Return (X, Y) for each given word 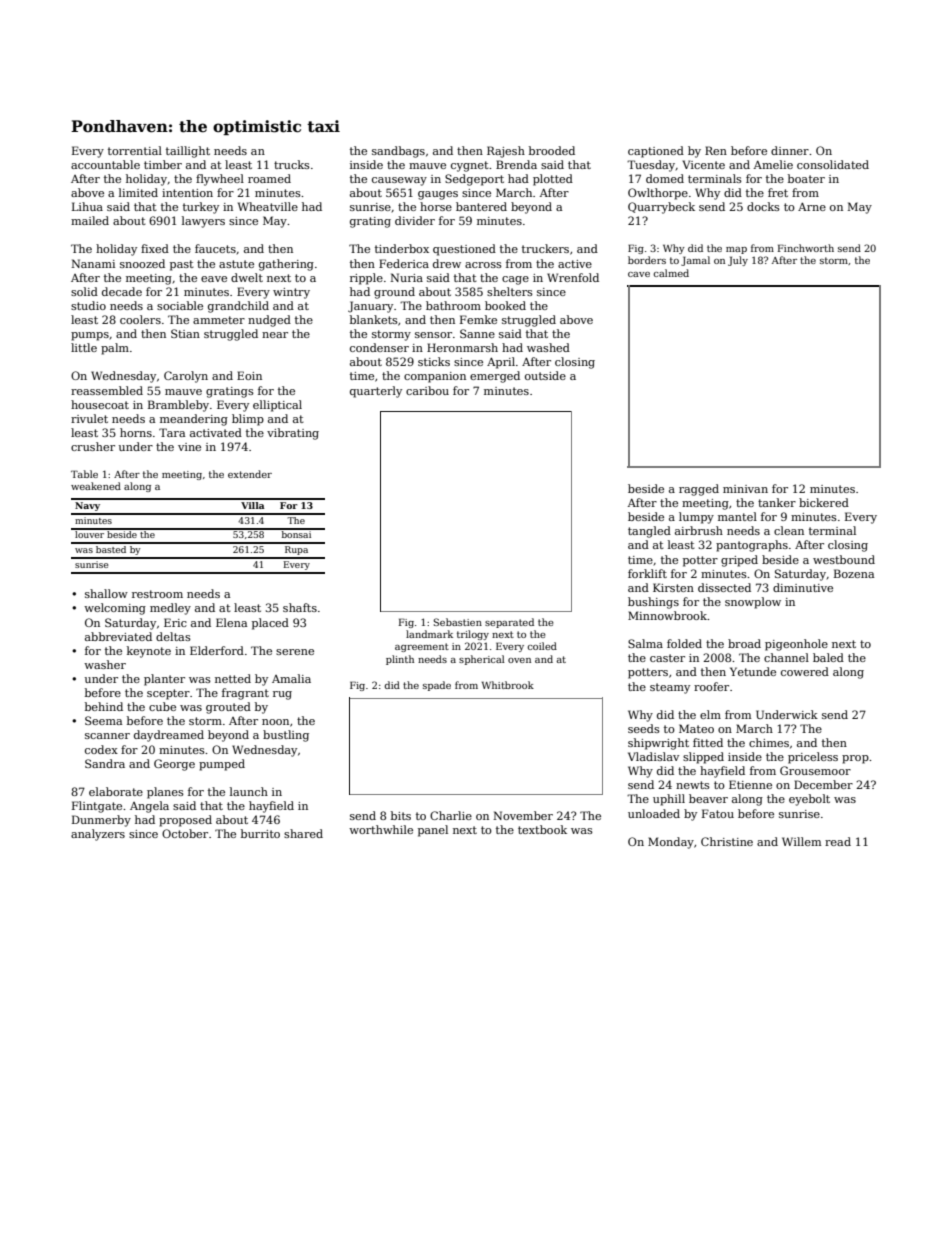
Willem (801, 841)
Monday (671, 843)
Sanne (477, 333)
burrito (260, 833)
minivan (745, 489)
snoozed (142, 263)
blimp (248, 420)
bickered (824, 502)
